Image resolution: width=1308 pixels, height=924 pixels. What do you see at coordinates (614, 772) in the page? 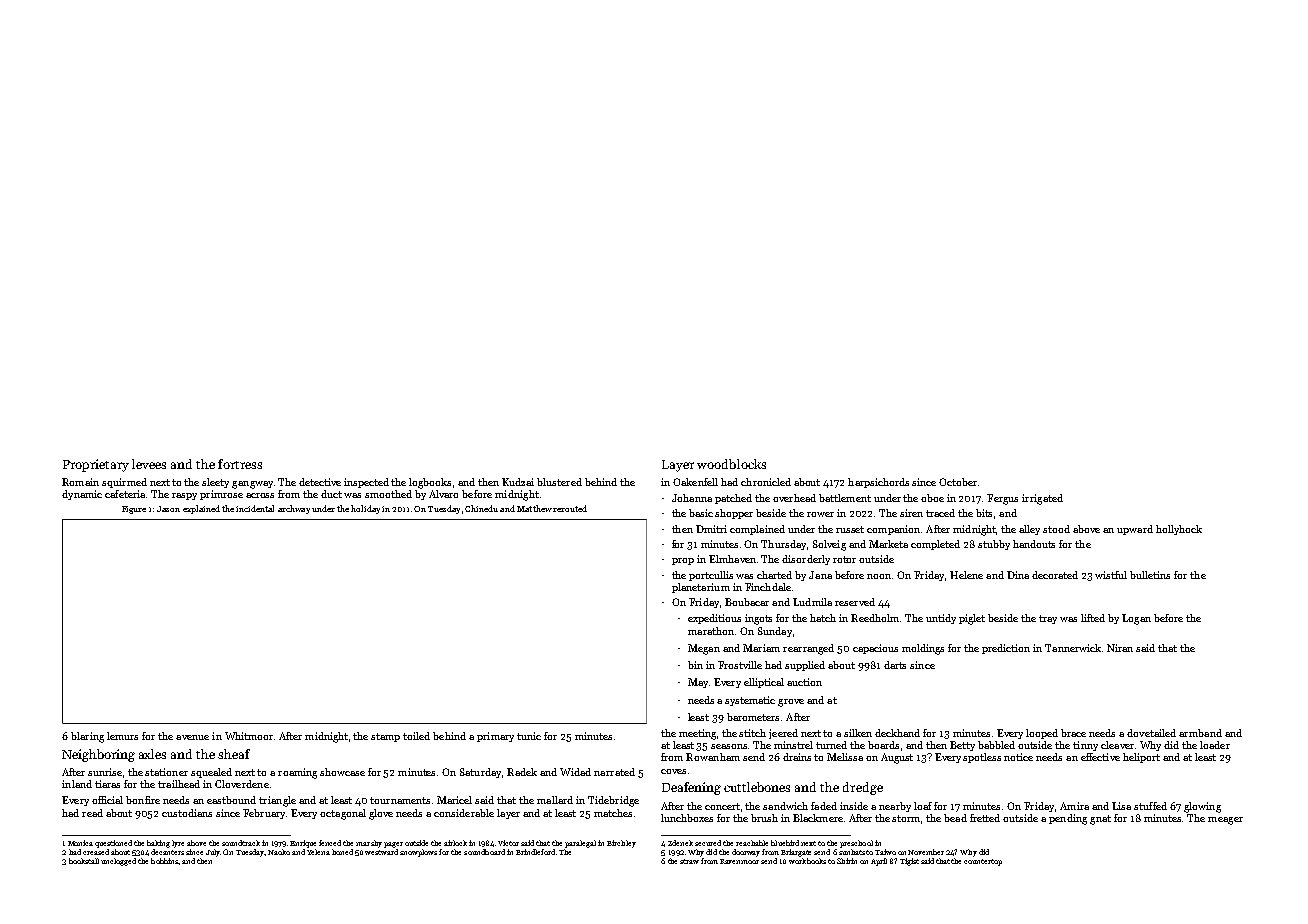
I see `narrated` at bounding box center [614, 772].
